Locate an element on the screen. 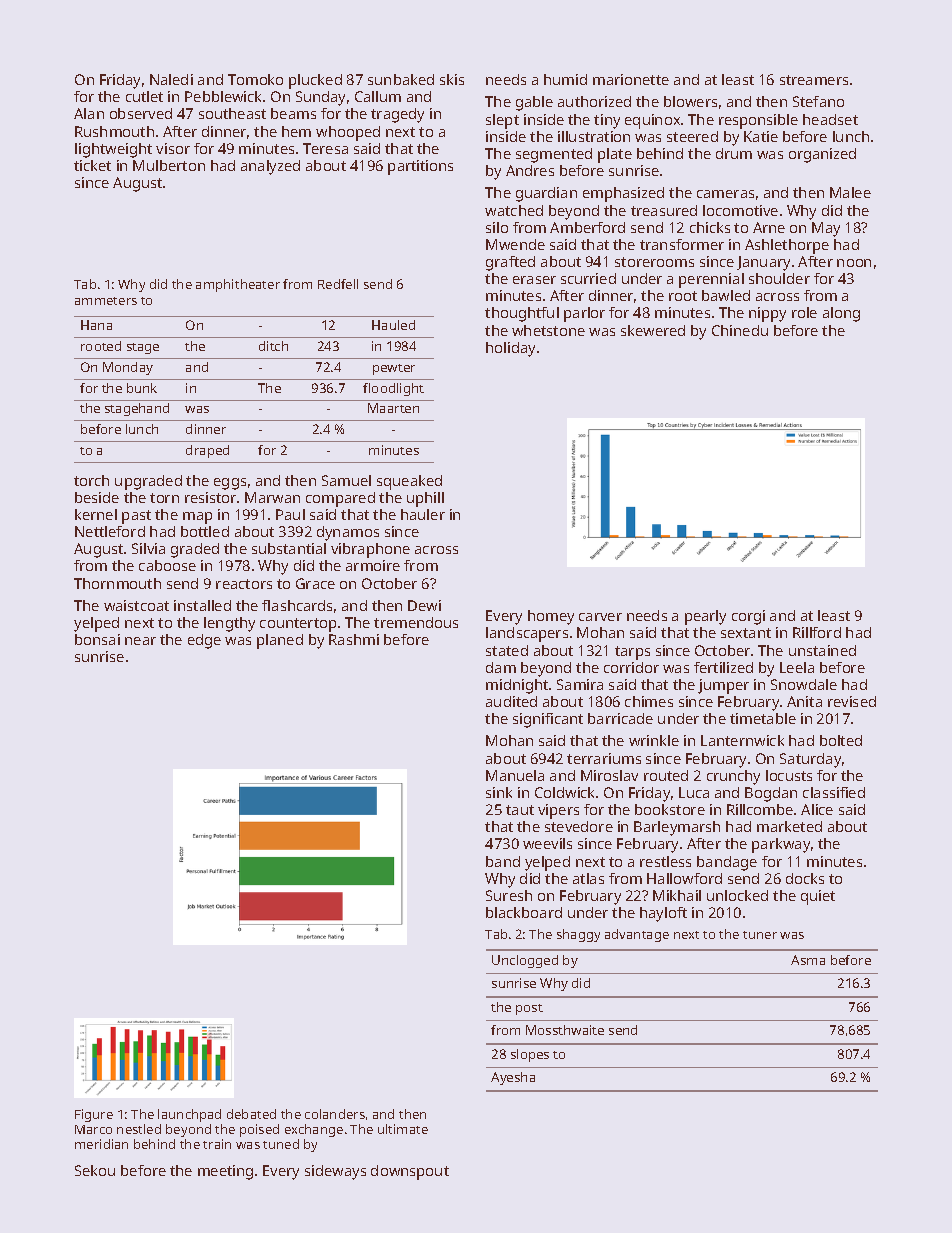 The width and height of the screenshot is (952, 1233). Samuel is located at coordinates (346, 480).
